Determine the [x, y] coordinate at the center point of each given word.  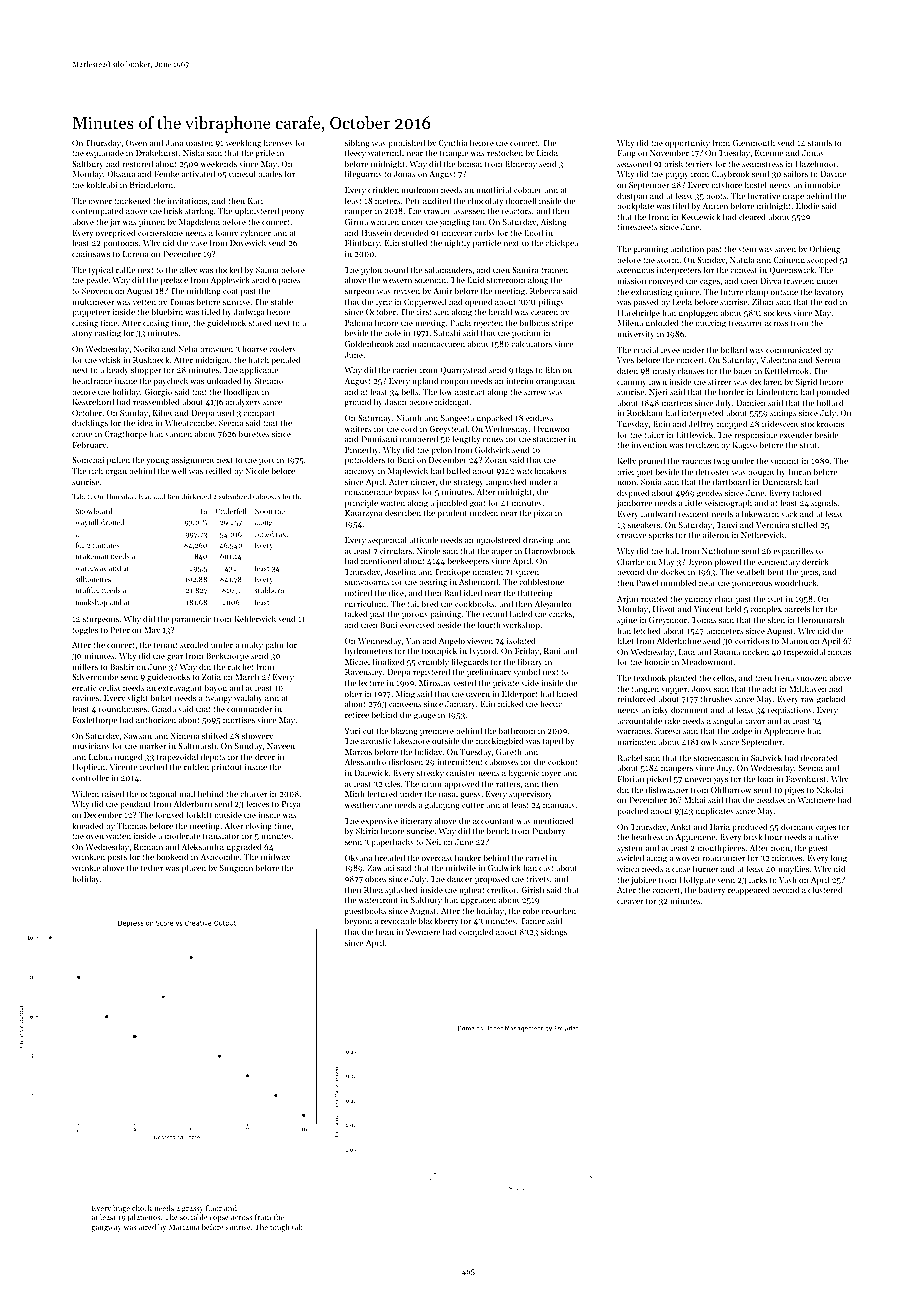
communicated [794, 349]
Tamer [532, 921]
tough [280, 1228]
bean [385, 931]
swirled [630, 857]
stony [82, 334]
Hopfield [89, 767]
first [424, 311]
